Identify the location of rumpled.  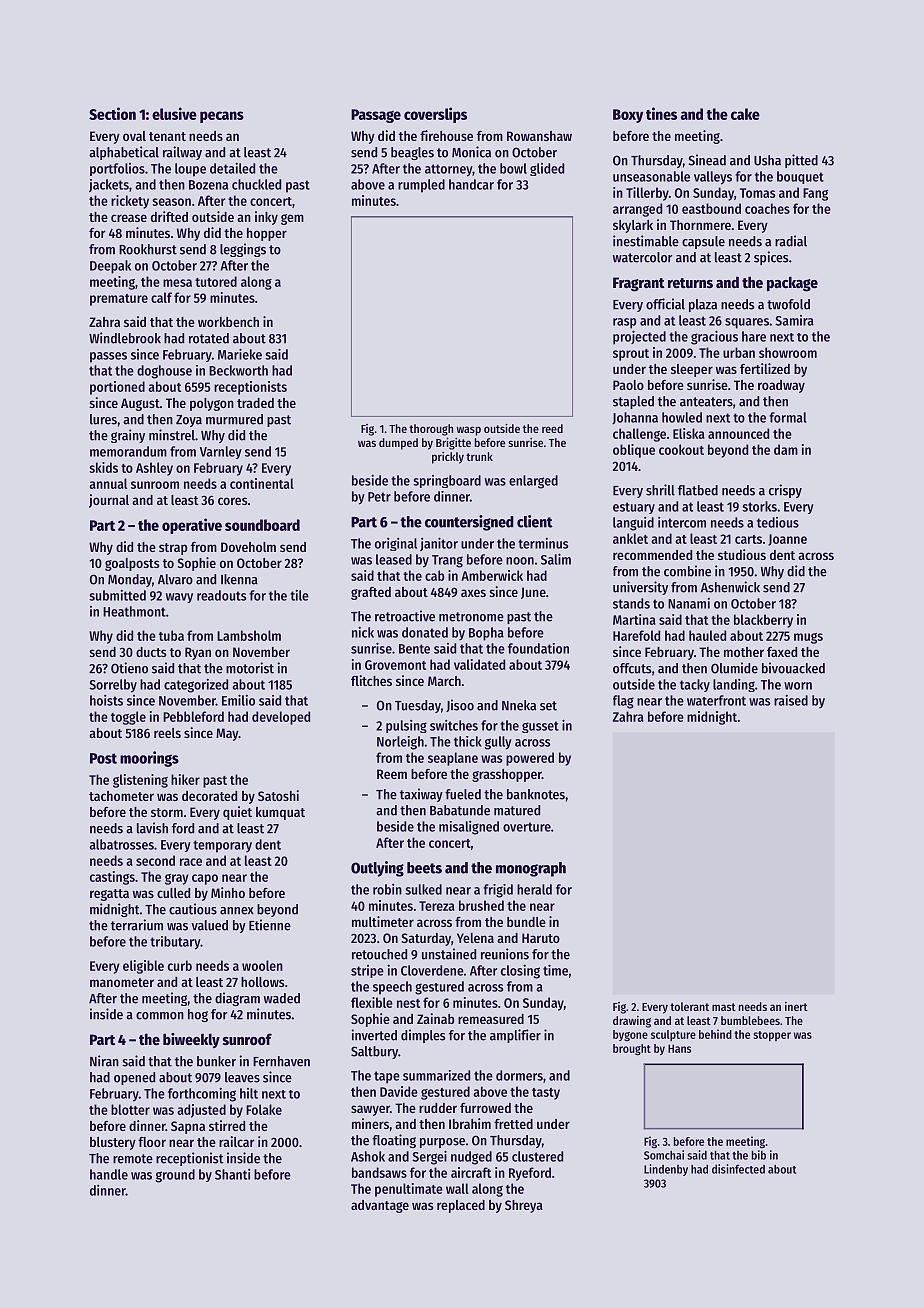
(421, 186).
